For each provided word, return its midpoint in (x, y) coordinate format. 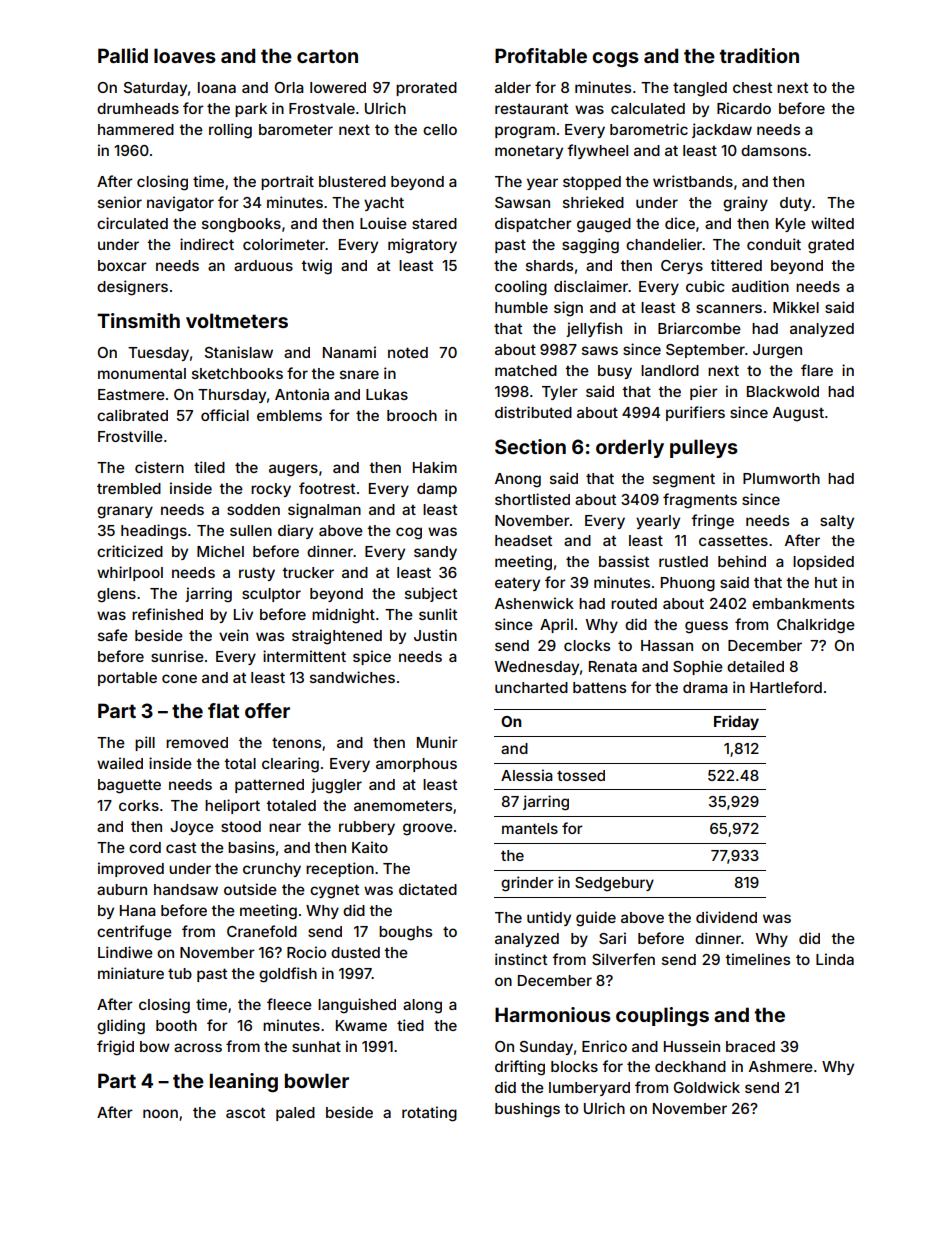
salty (837, 522)
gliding (121, 1027)
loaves (185, 55)
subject (431, 594)
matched (526, 370)
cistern (159, 467)
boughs (405, 933)
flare (817, 370)
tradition (759, 55)
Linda (835, 959)
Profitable (541, 55)
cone (179, 678)
